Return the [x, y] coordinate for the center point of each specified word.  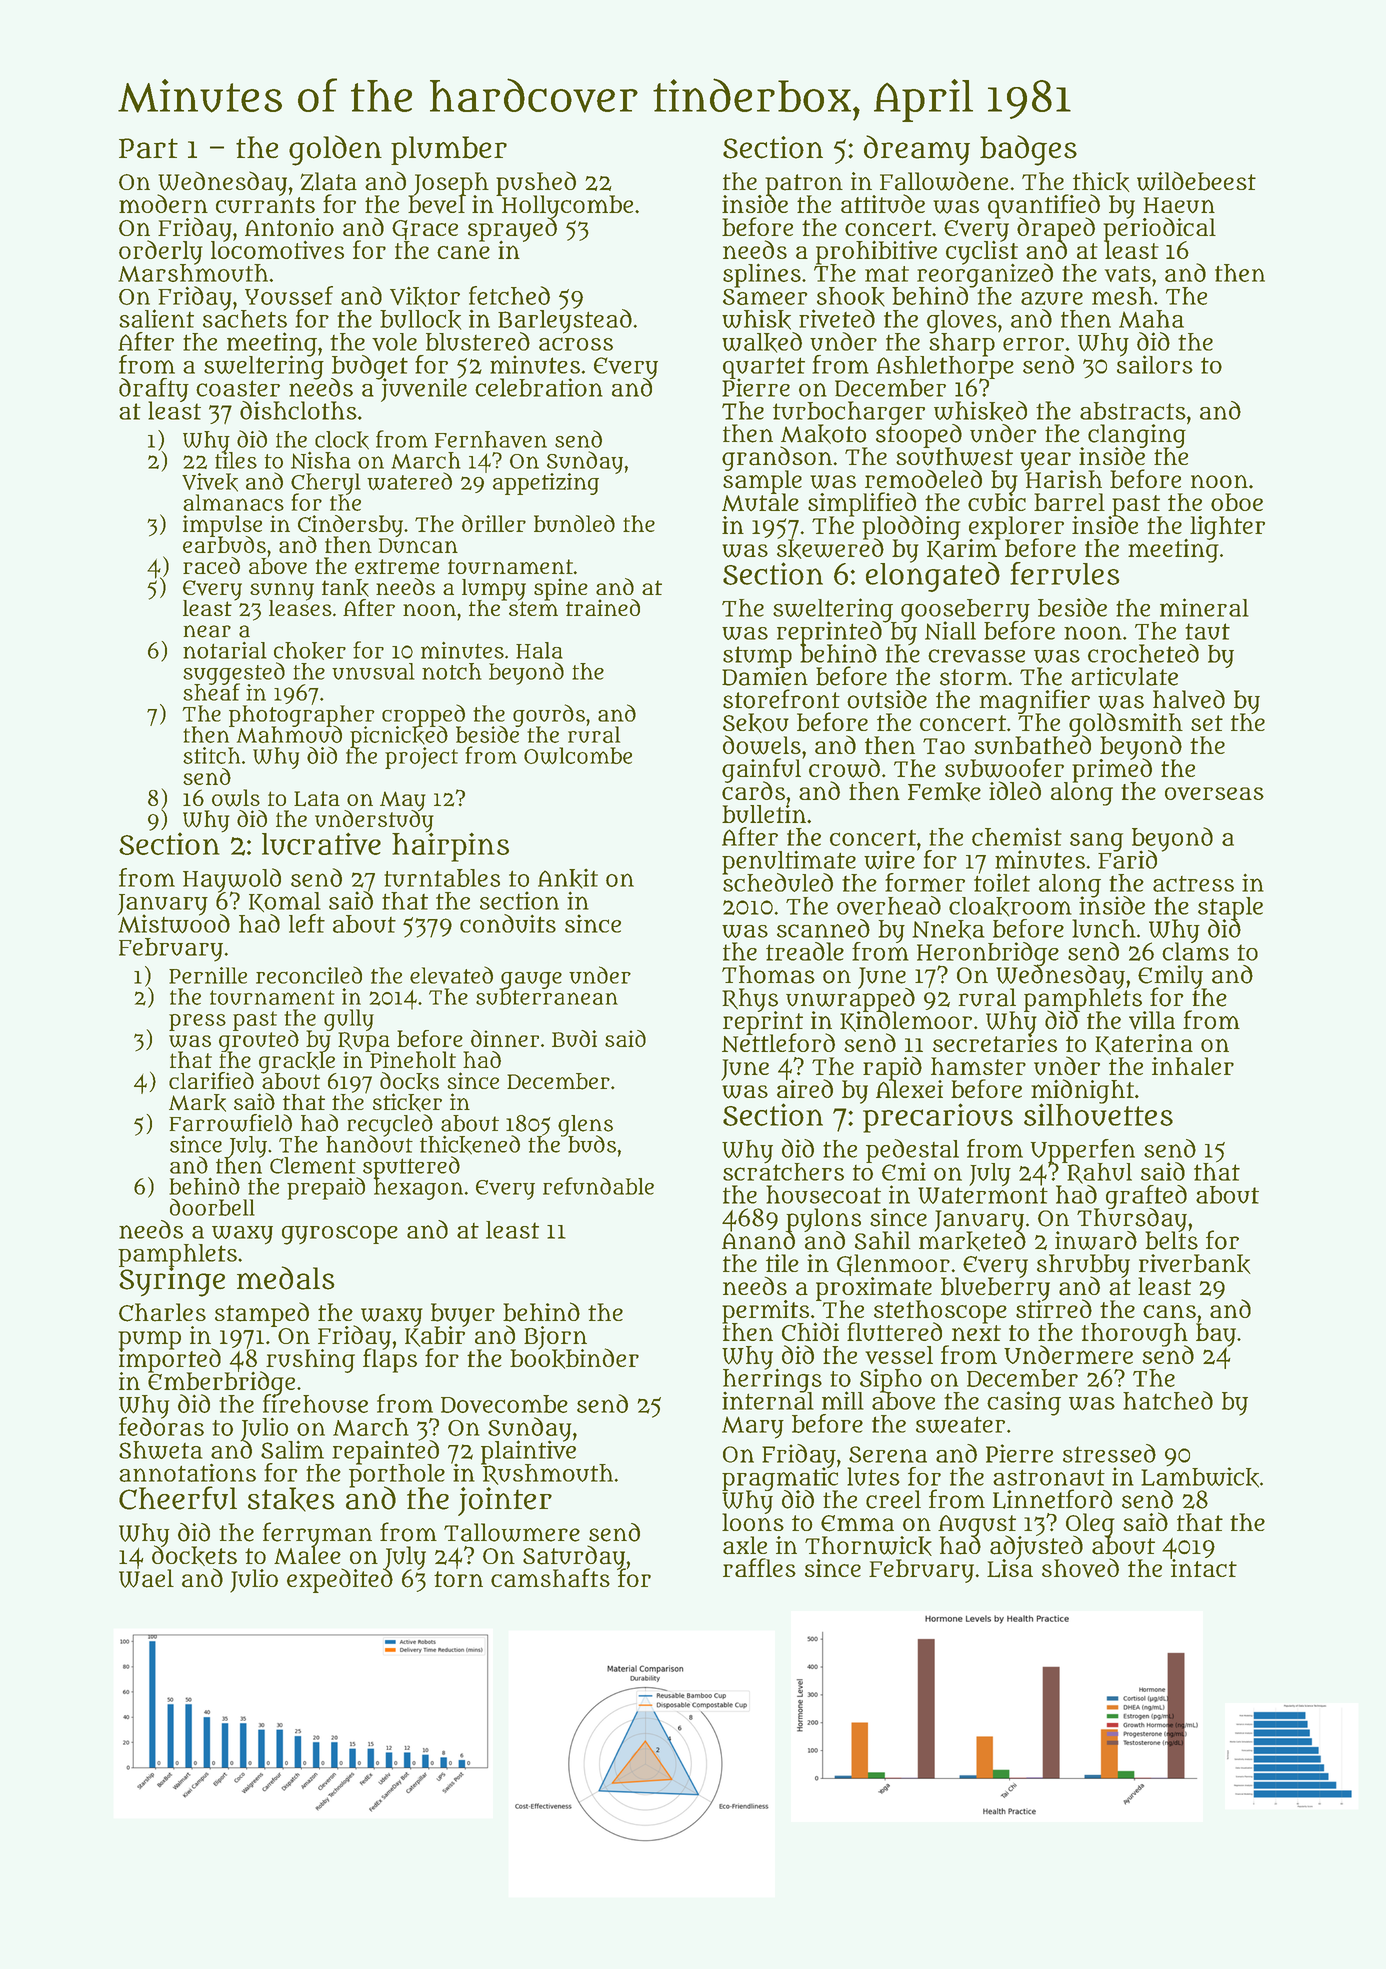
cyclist [982, 252]
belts [1171, 1241]
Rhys [750, 999]
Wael [146, 1578]
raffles [759, 1567]
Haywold [232, 880]
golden [335, 150]
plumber [449, 150]
